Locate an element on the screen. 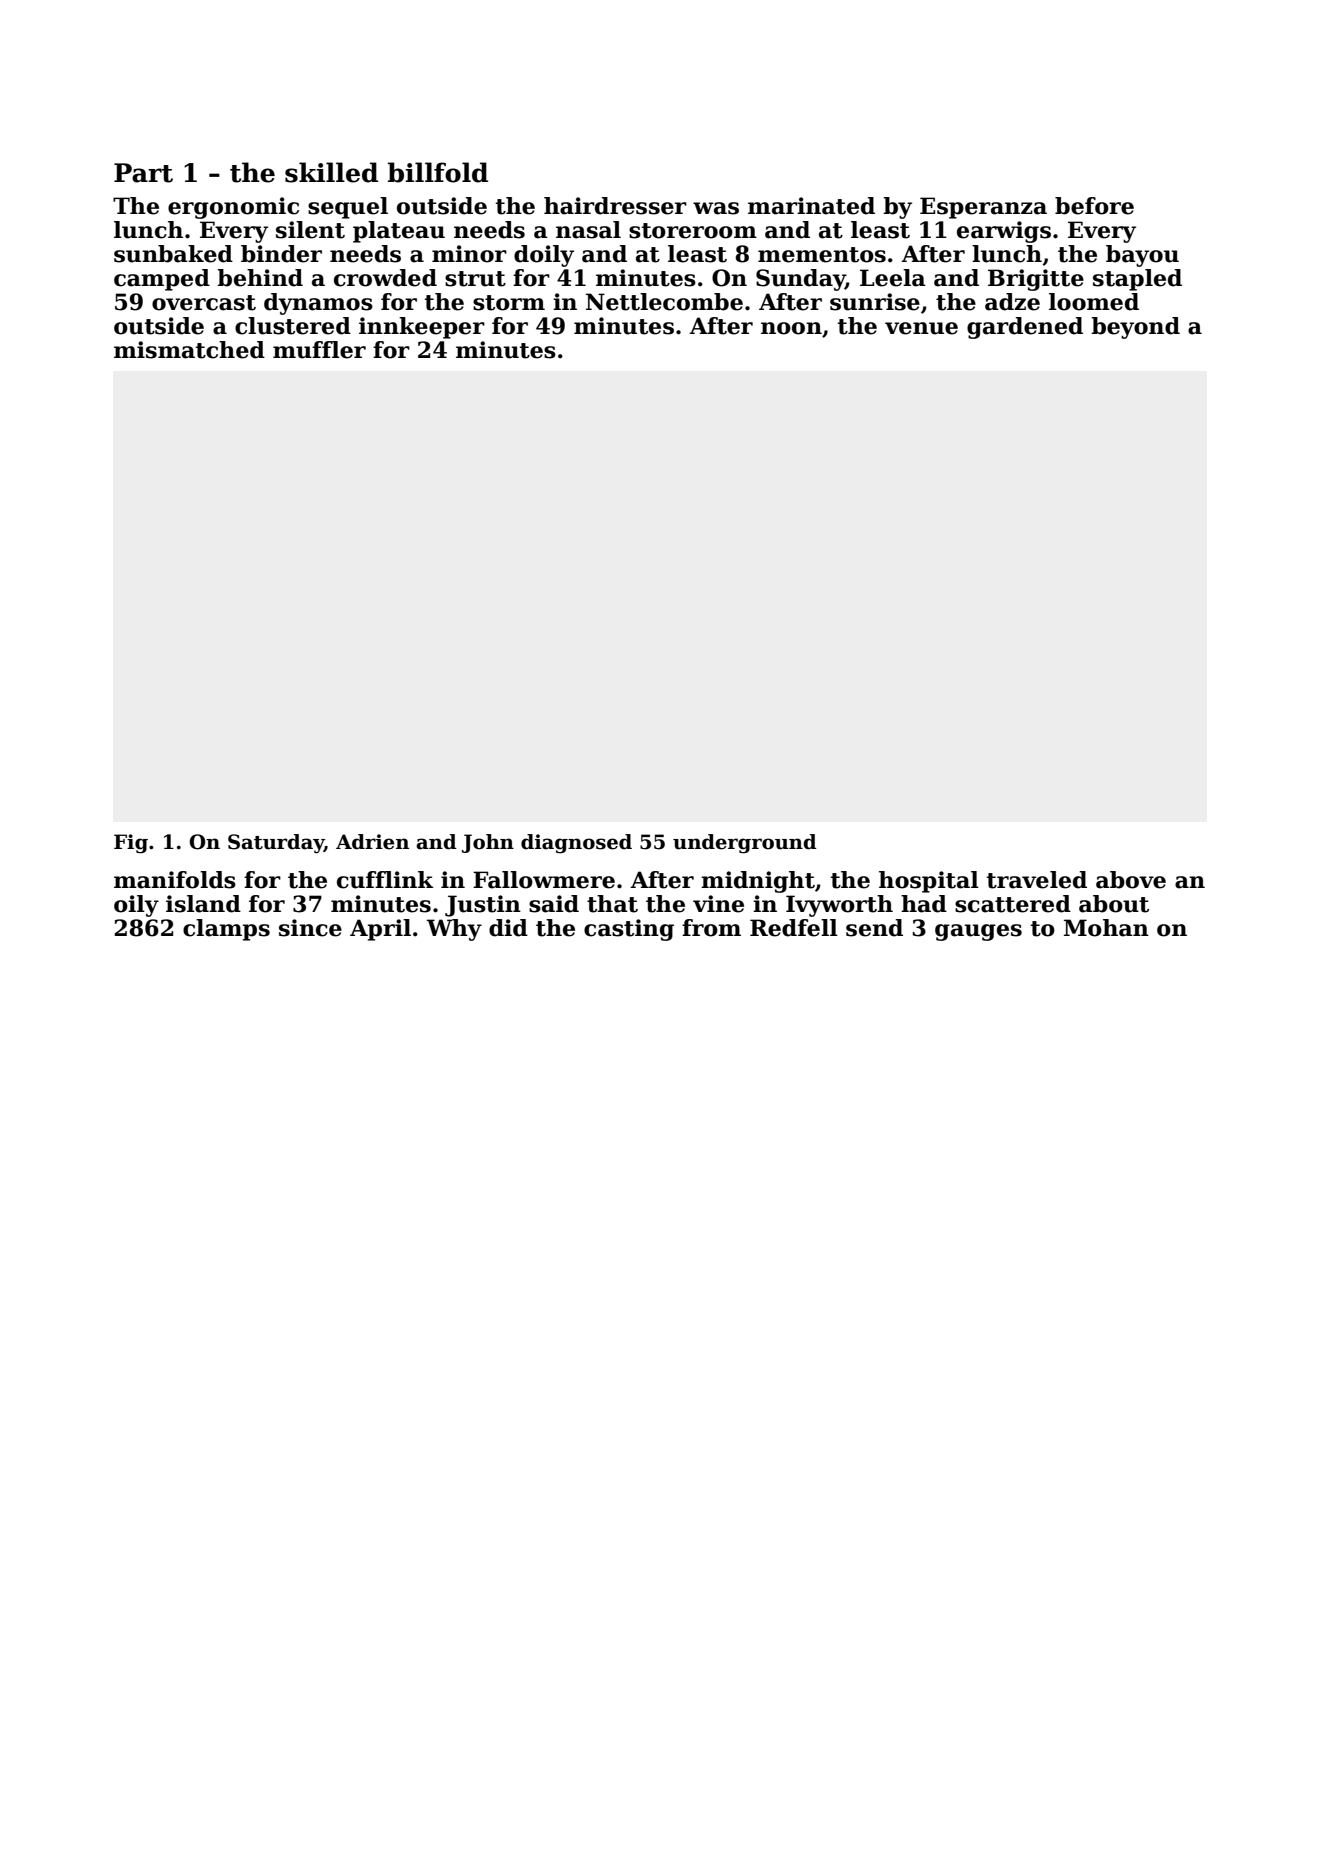  Saturday is located at coordinates (276, 844).
